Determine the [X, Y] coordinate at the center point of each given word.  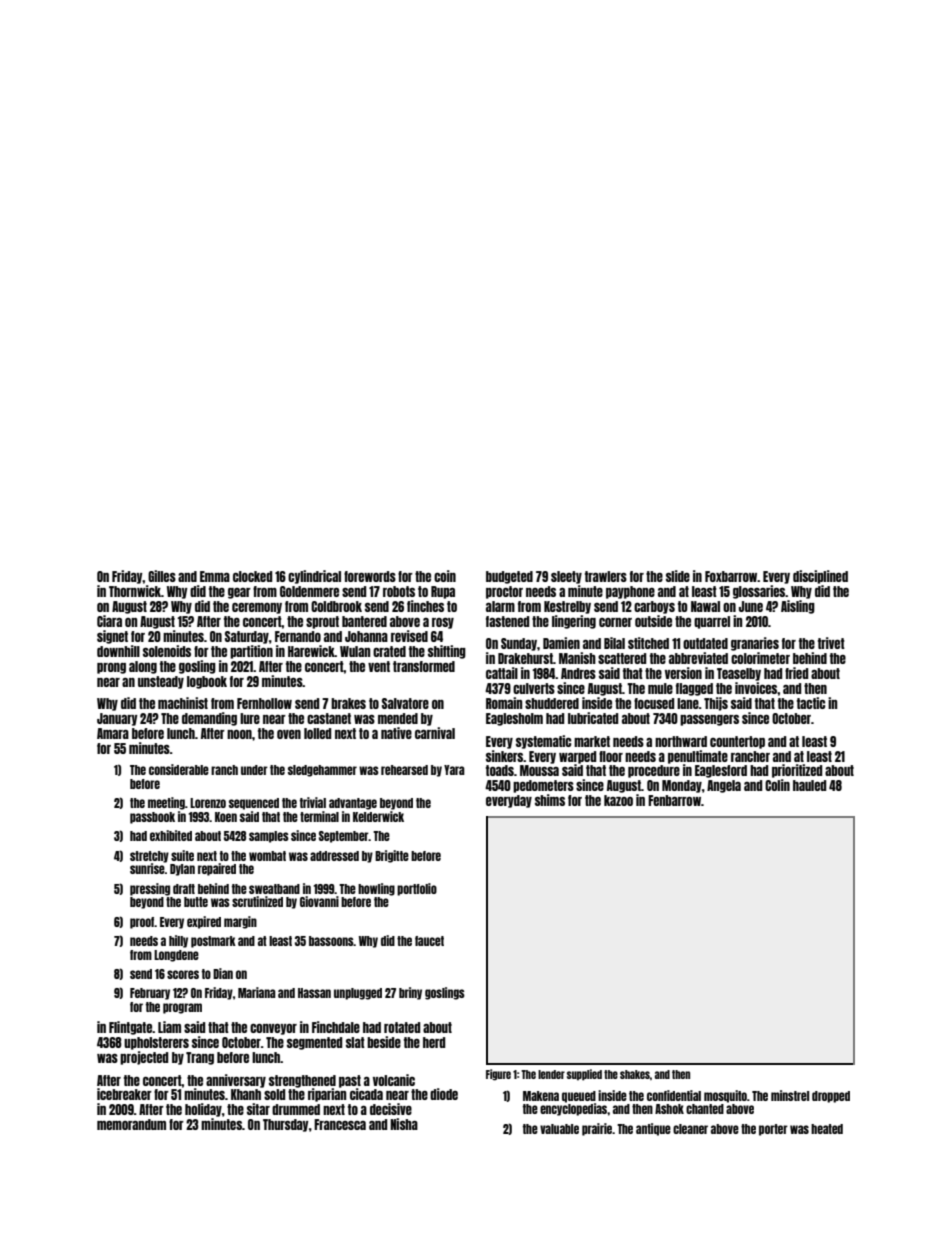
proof [142, 923]
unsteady [161, 682]
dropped [831, 1097]
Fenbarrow [674, 800]
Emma [215, 576]
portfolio [417, 889]
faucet [429, 941]
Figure [498, 1075]
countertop [737, 742]
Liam [169, 1027]
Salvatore [405, 703]
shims [550, 800]
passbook [152, 818]
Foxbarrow [731, 576]
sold [274, 1094]
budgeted [509, 577]
